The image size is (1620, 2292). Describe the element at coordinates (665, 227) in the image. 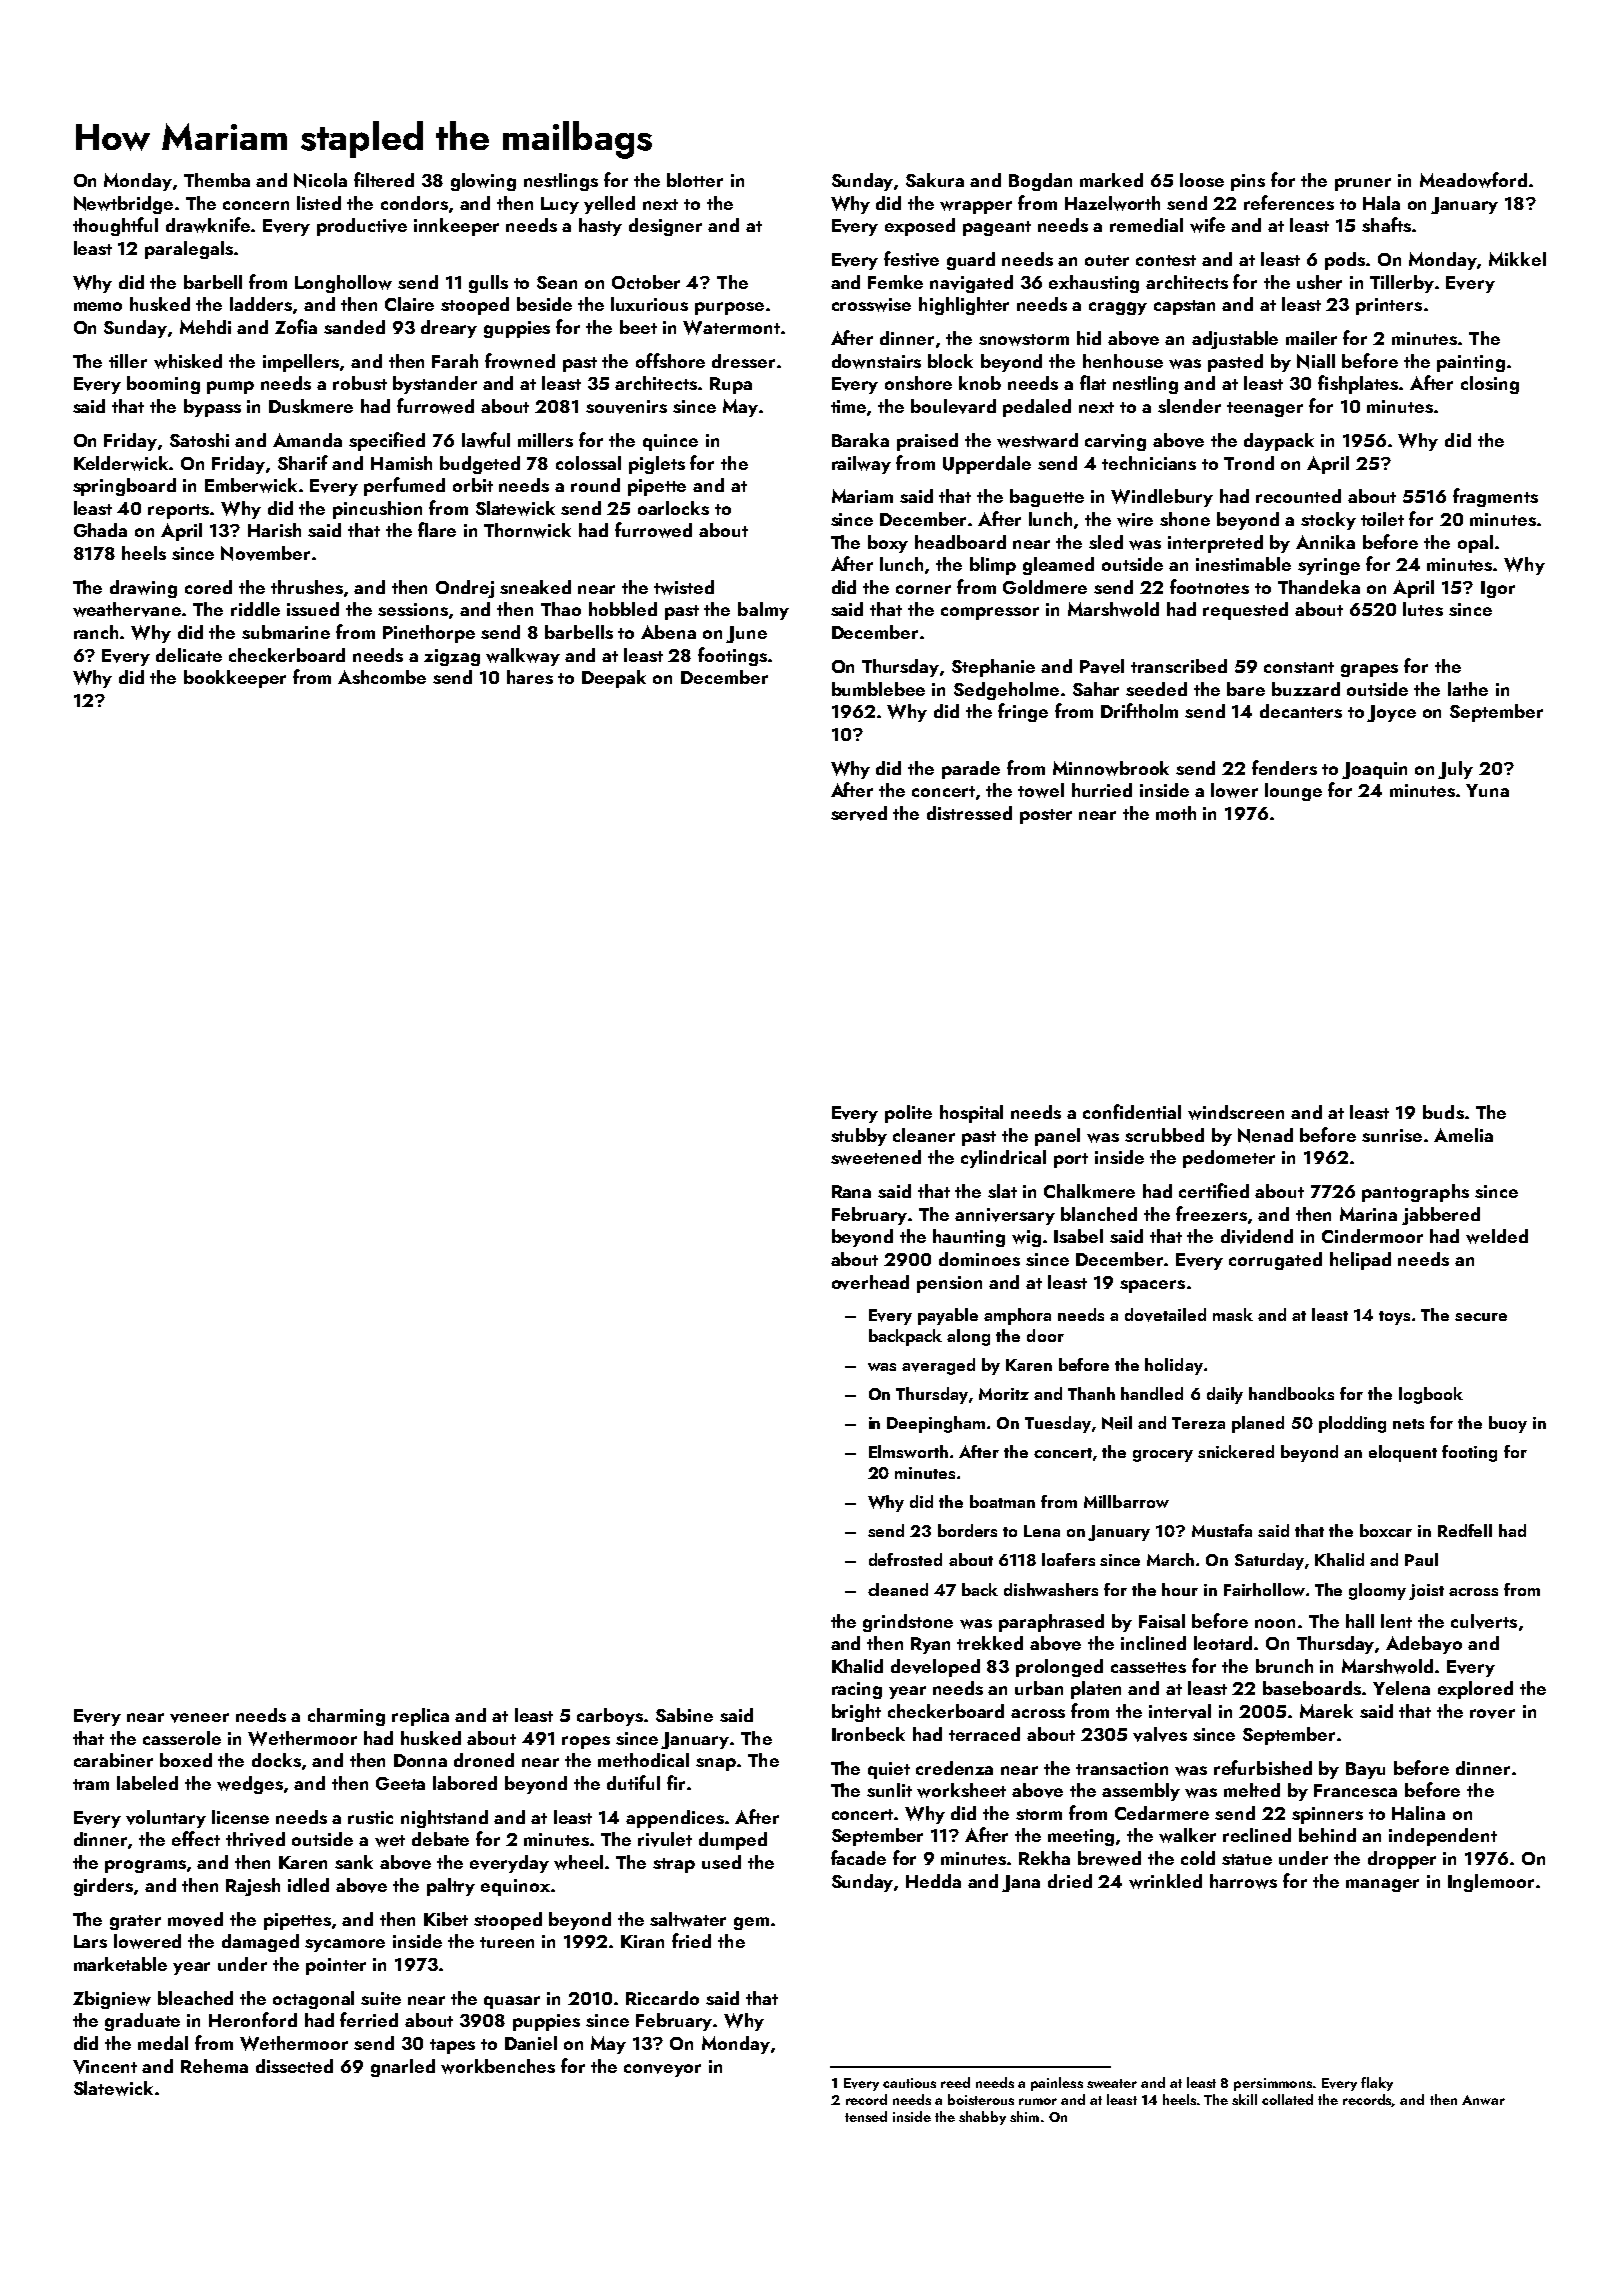

I see `designer` at that location.
